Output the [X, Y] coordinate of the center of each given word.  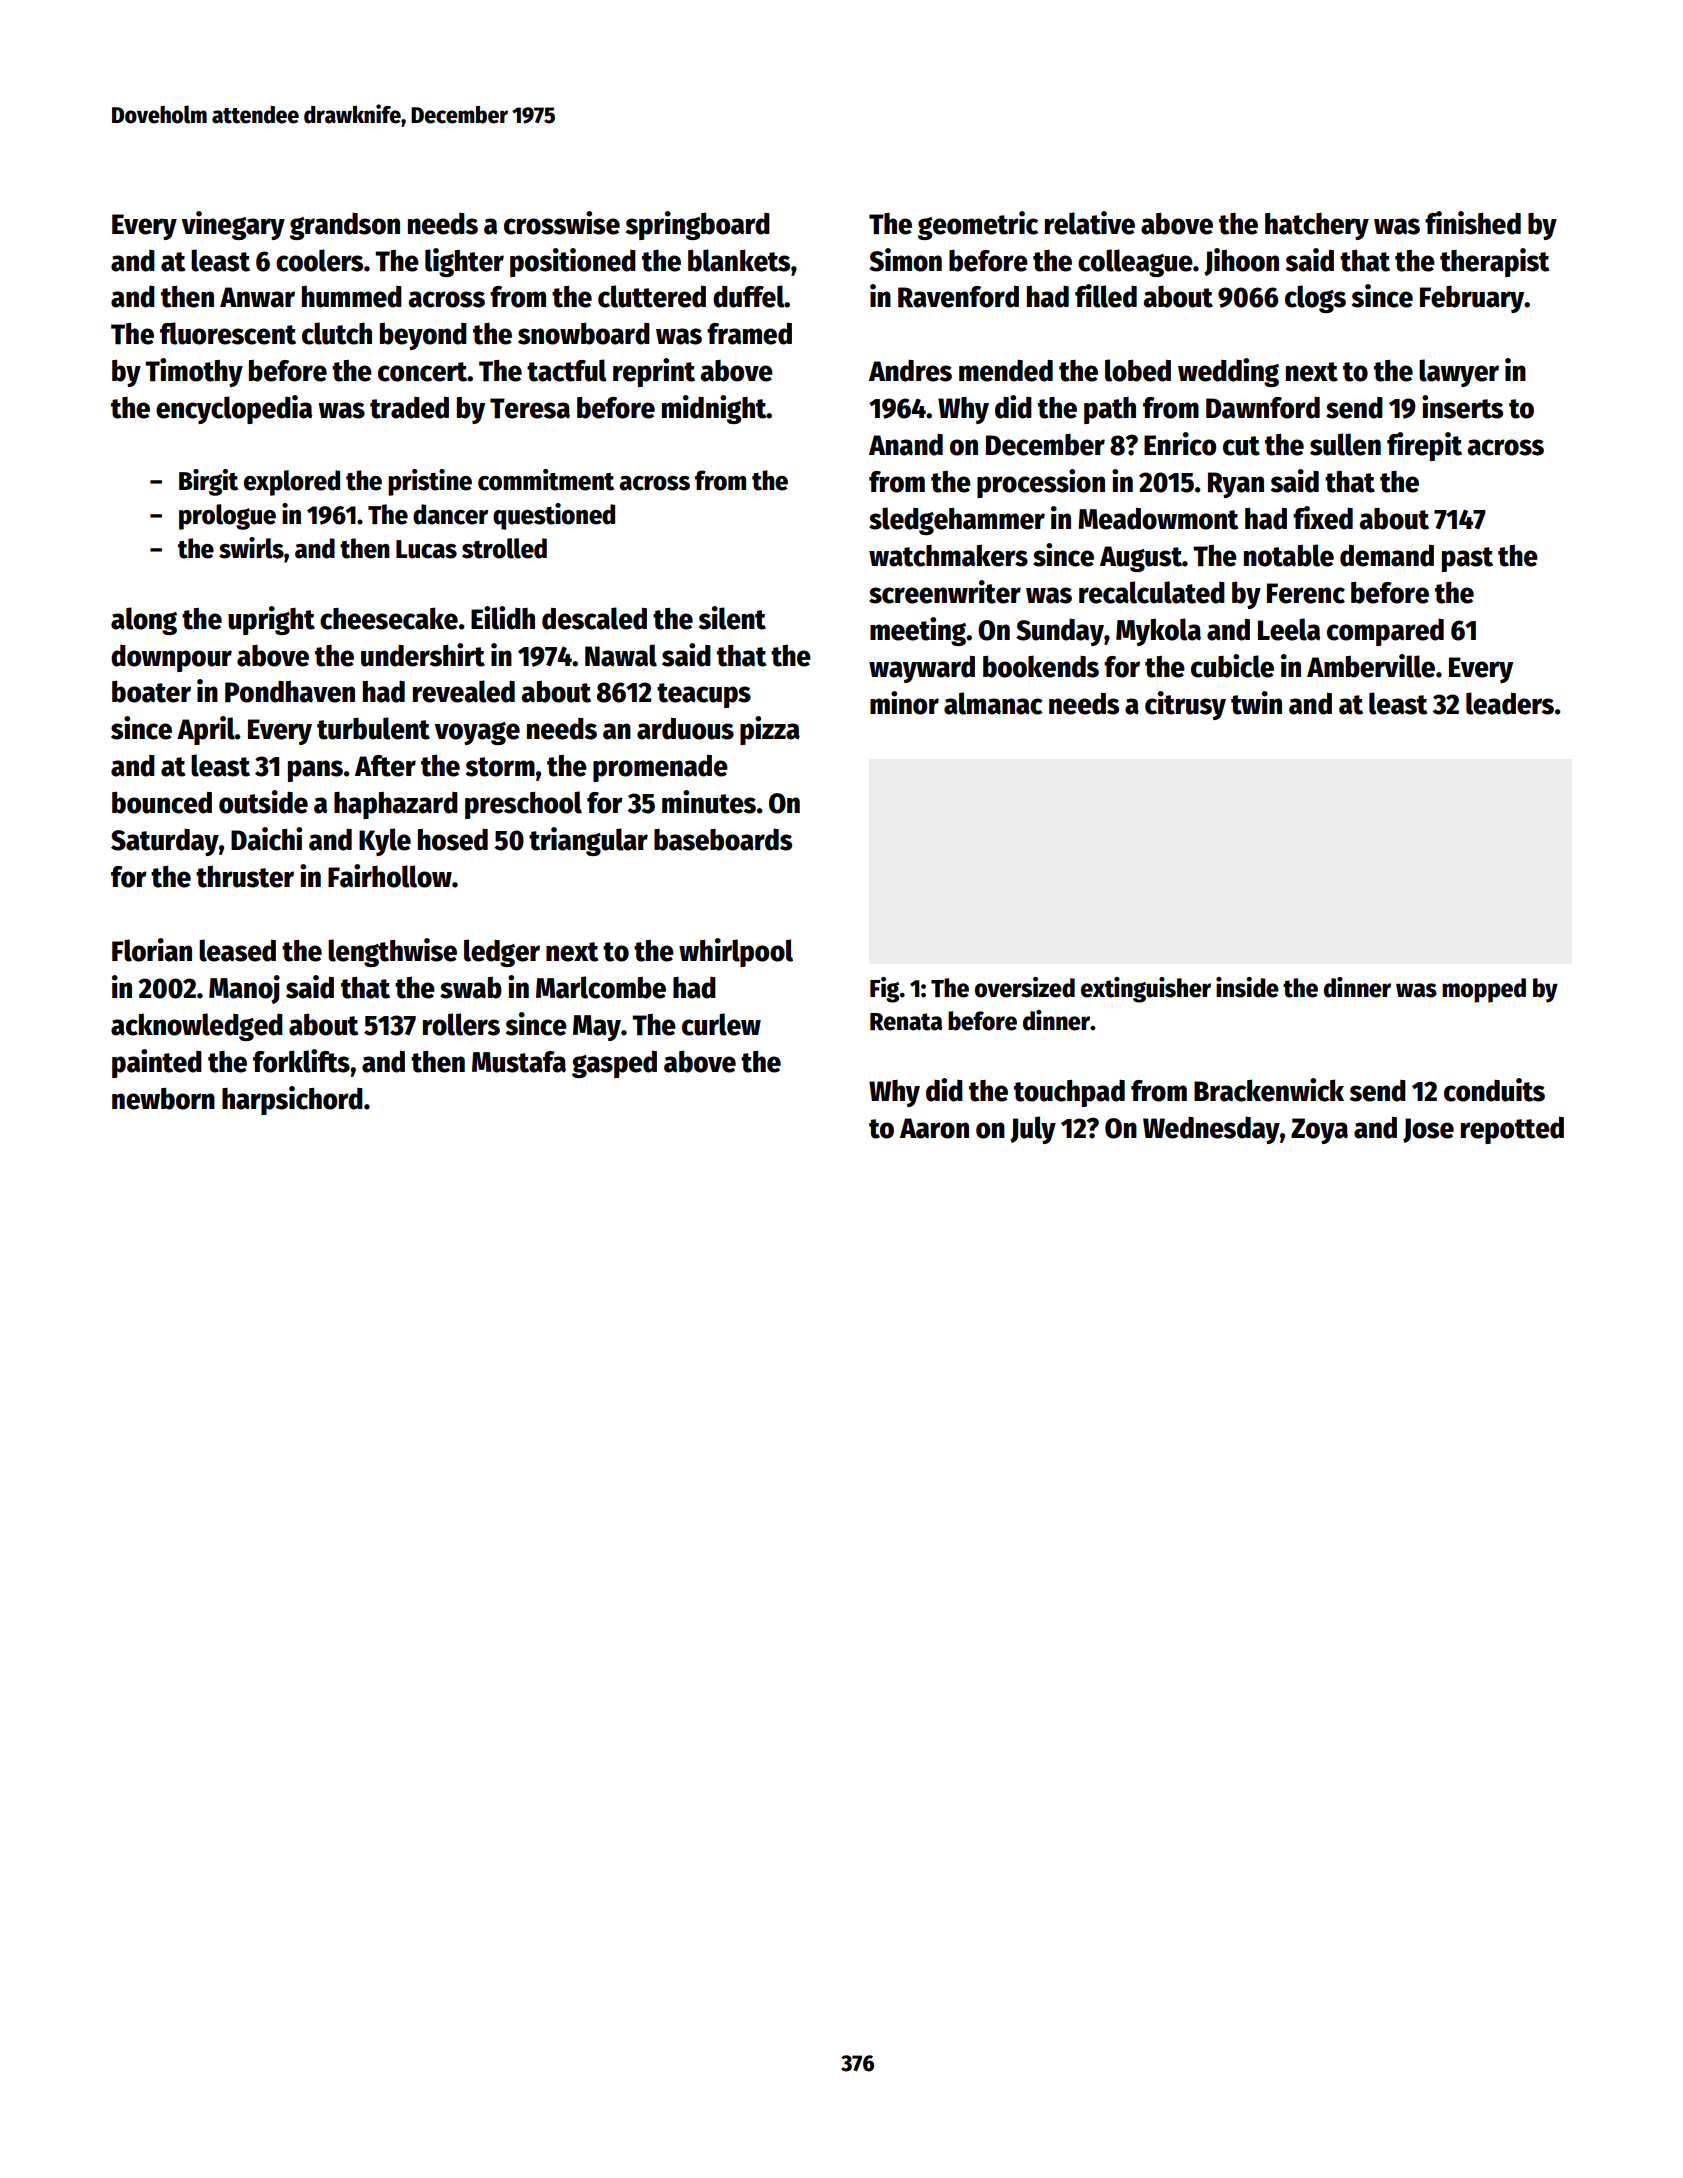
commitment [546, 480]
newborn [163, 1099]
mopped [1484, 990]
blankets [739, 260]
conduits [1494, 1090]
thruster [245, 877]
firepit [1424, 446]
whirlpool [736, 952]
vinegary [233, 225]
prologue [227, 517]
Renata [906, 1022]
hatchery [1317, 226]
